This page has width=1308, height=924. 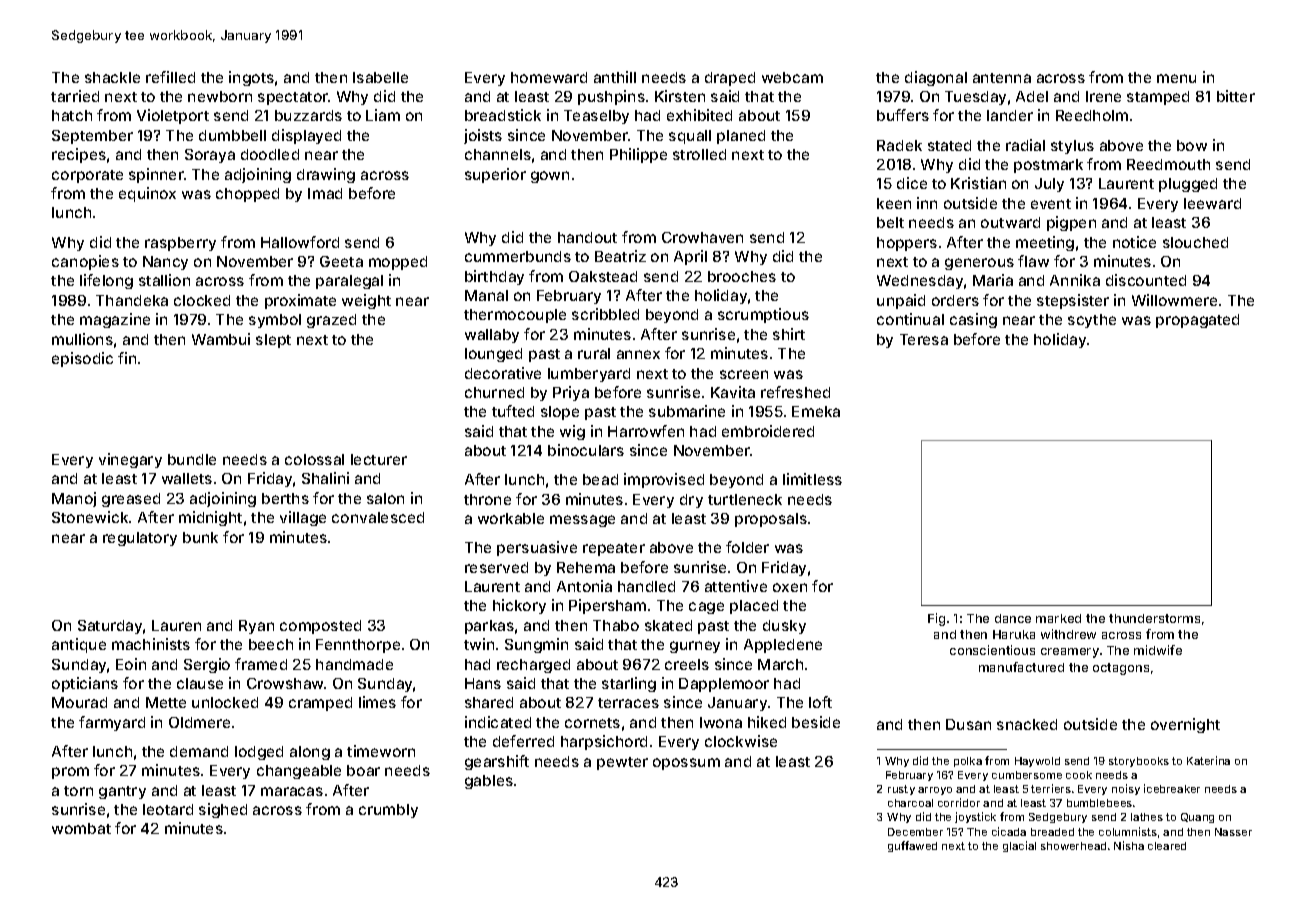 What do you see at coordinates (549, 77) in the page?
I see `homeward` at bounding box center [549, 77].
